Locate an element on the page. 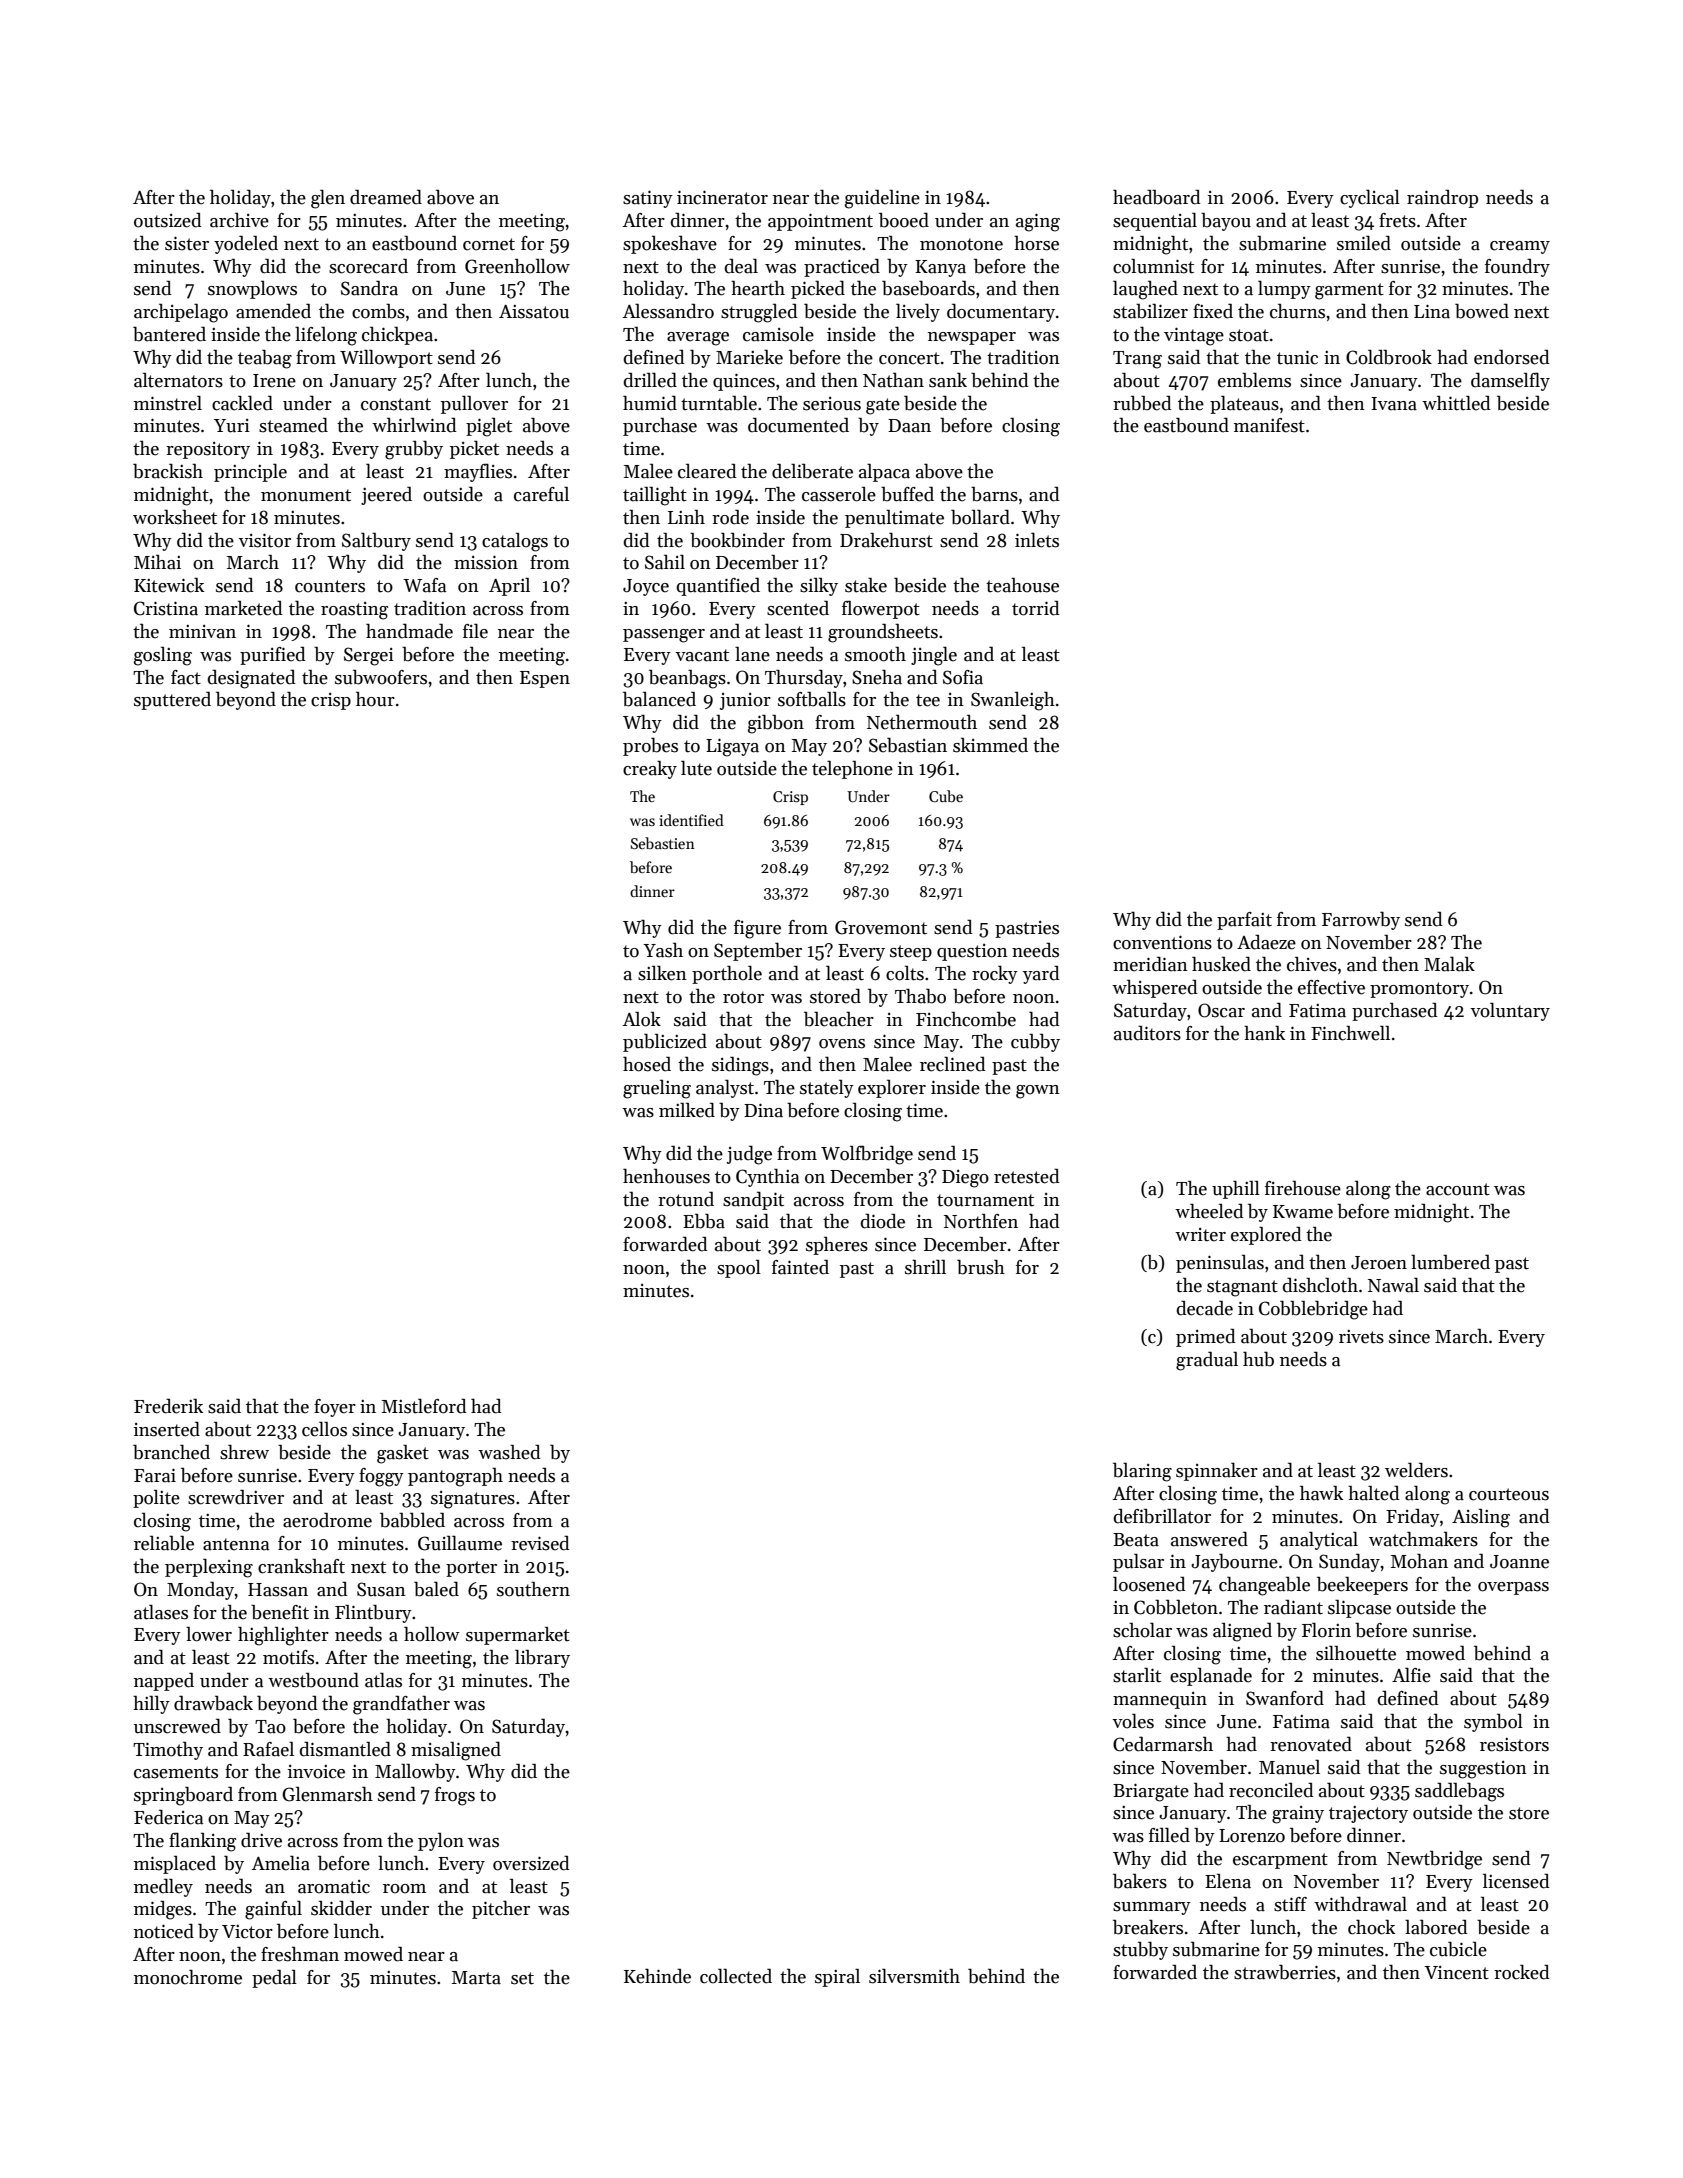  voles is located at coordinates (1133, 1721).
